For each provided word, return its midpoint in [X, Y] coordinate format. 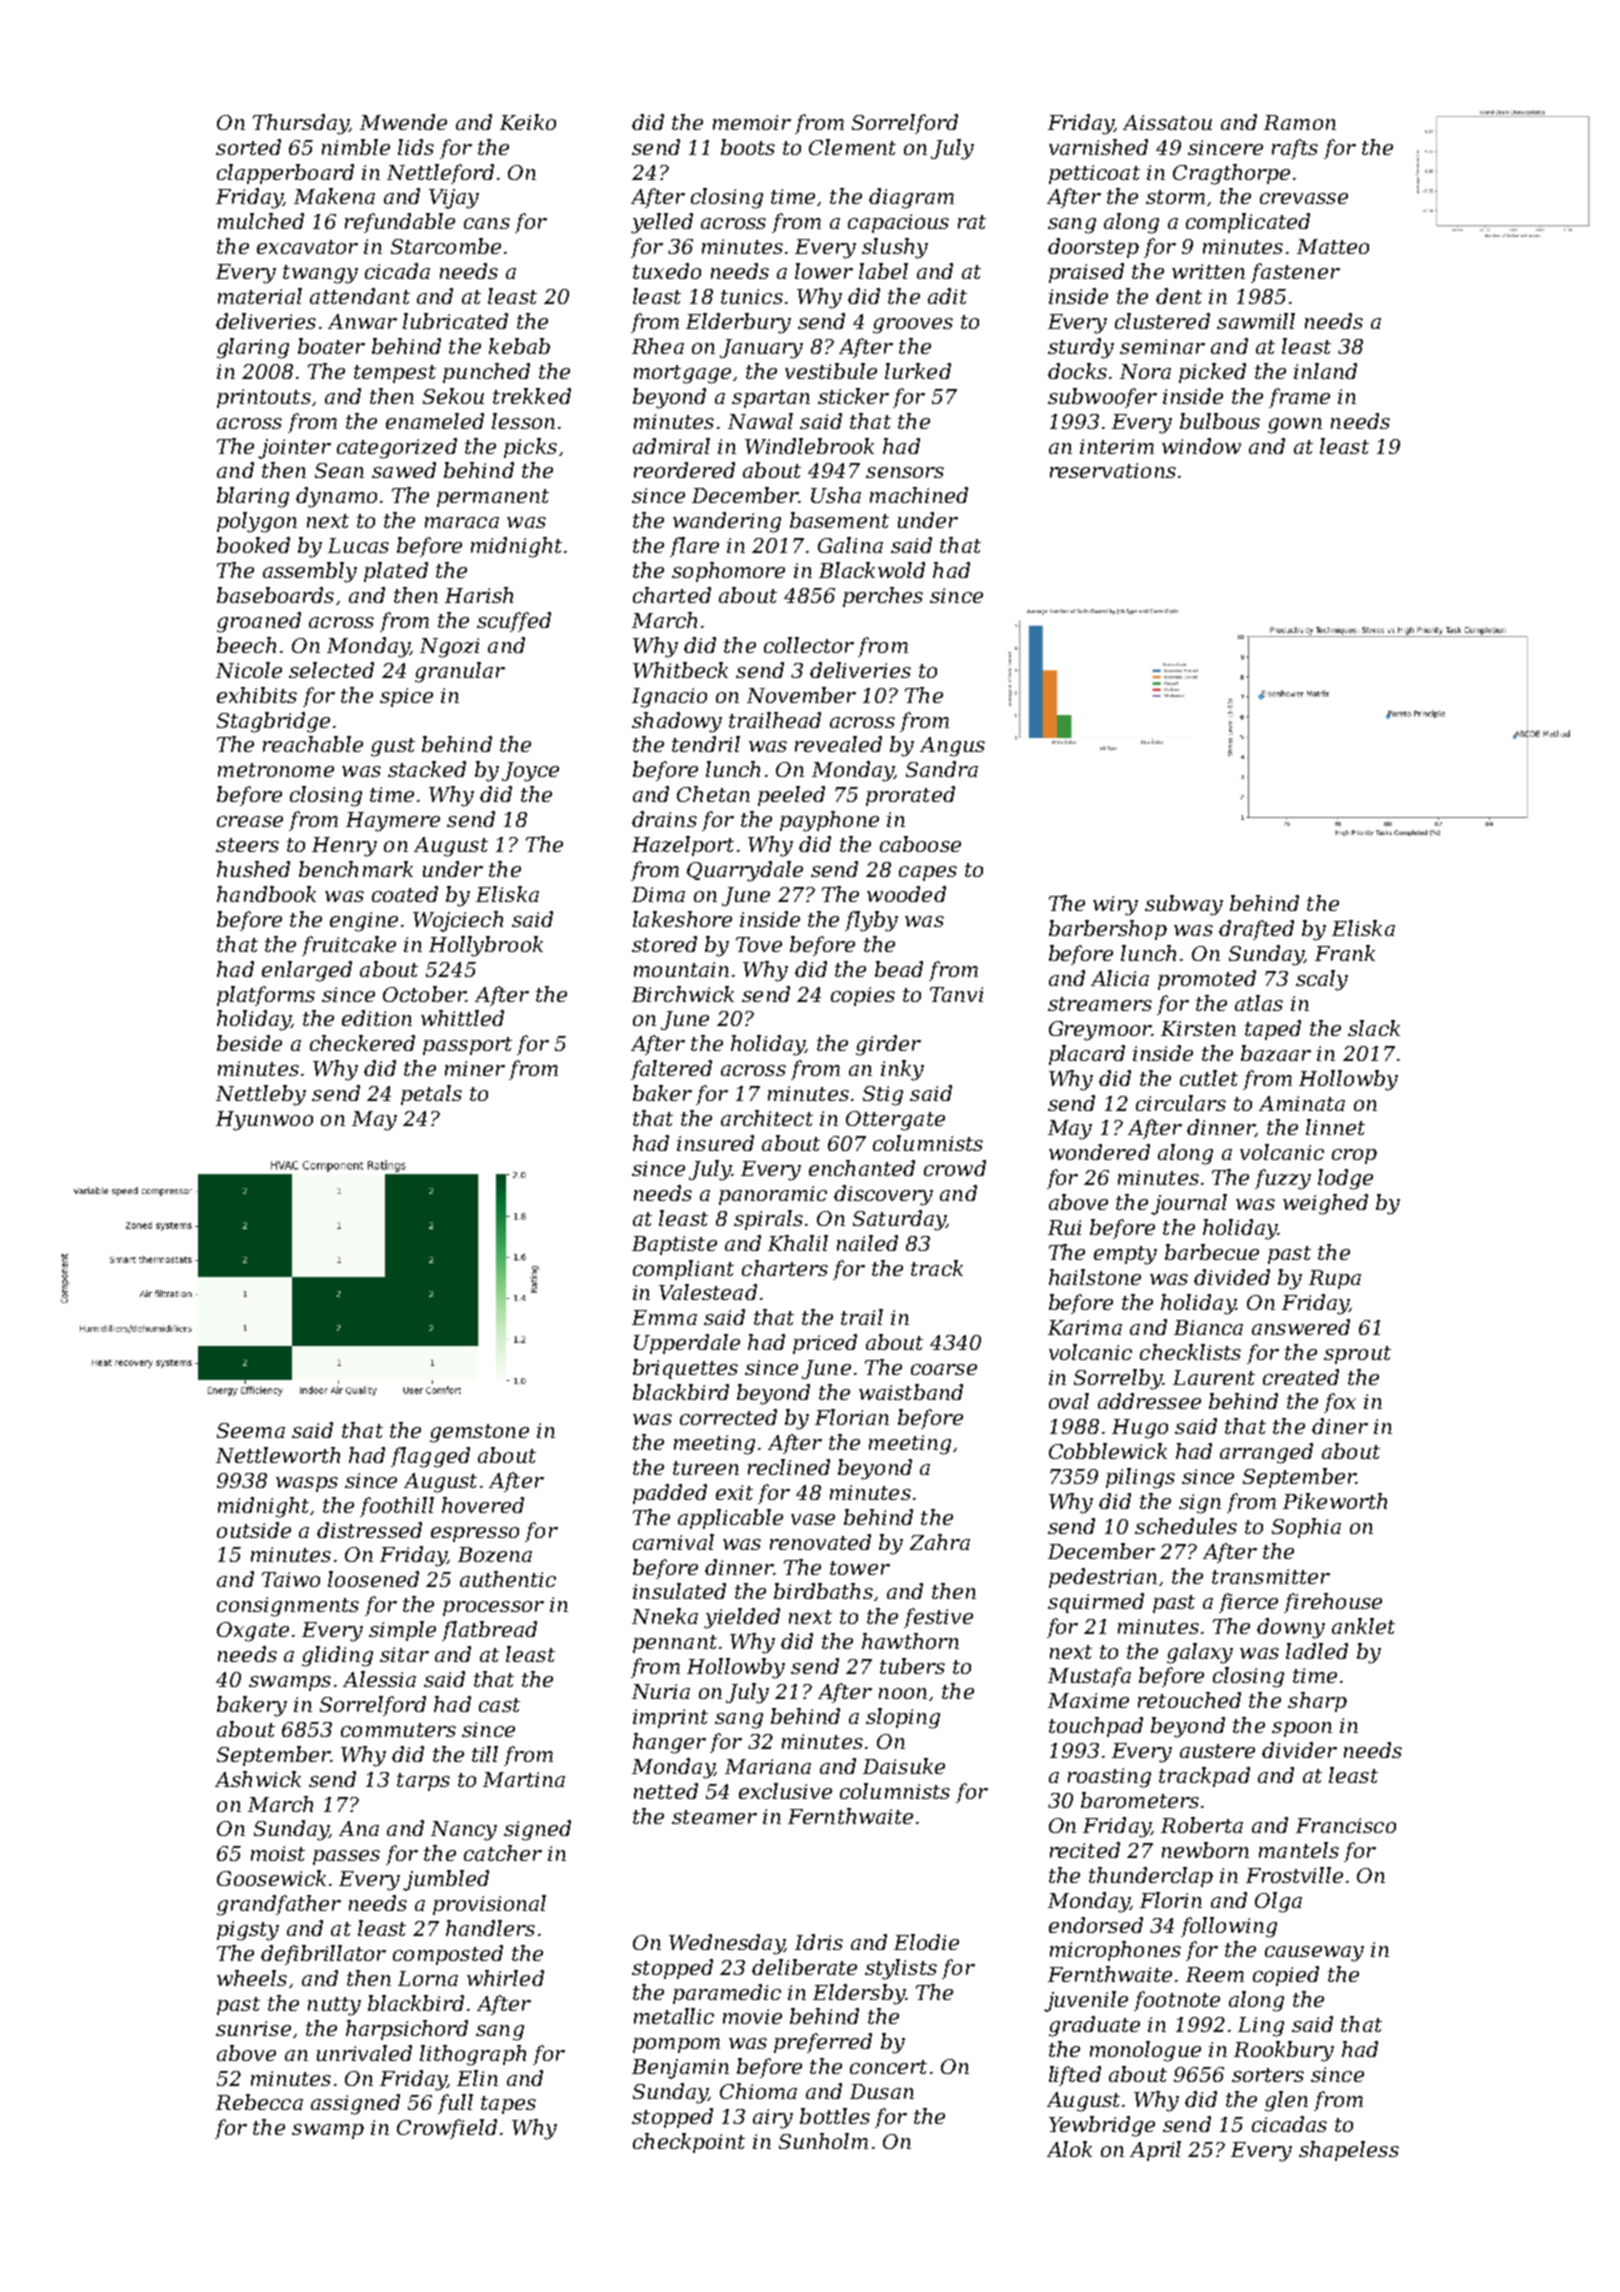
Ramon [1300, 122]
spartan [771, 399]
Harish [479, 595]
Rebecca [259, 2102]
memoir [752, 122]
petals [431, 1095]
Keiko [528, 122]
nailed [867, 1243]
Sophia [1306, 1528]
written [1208, 271]
